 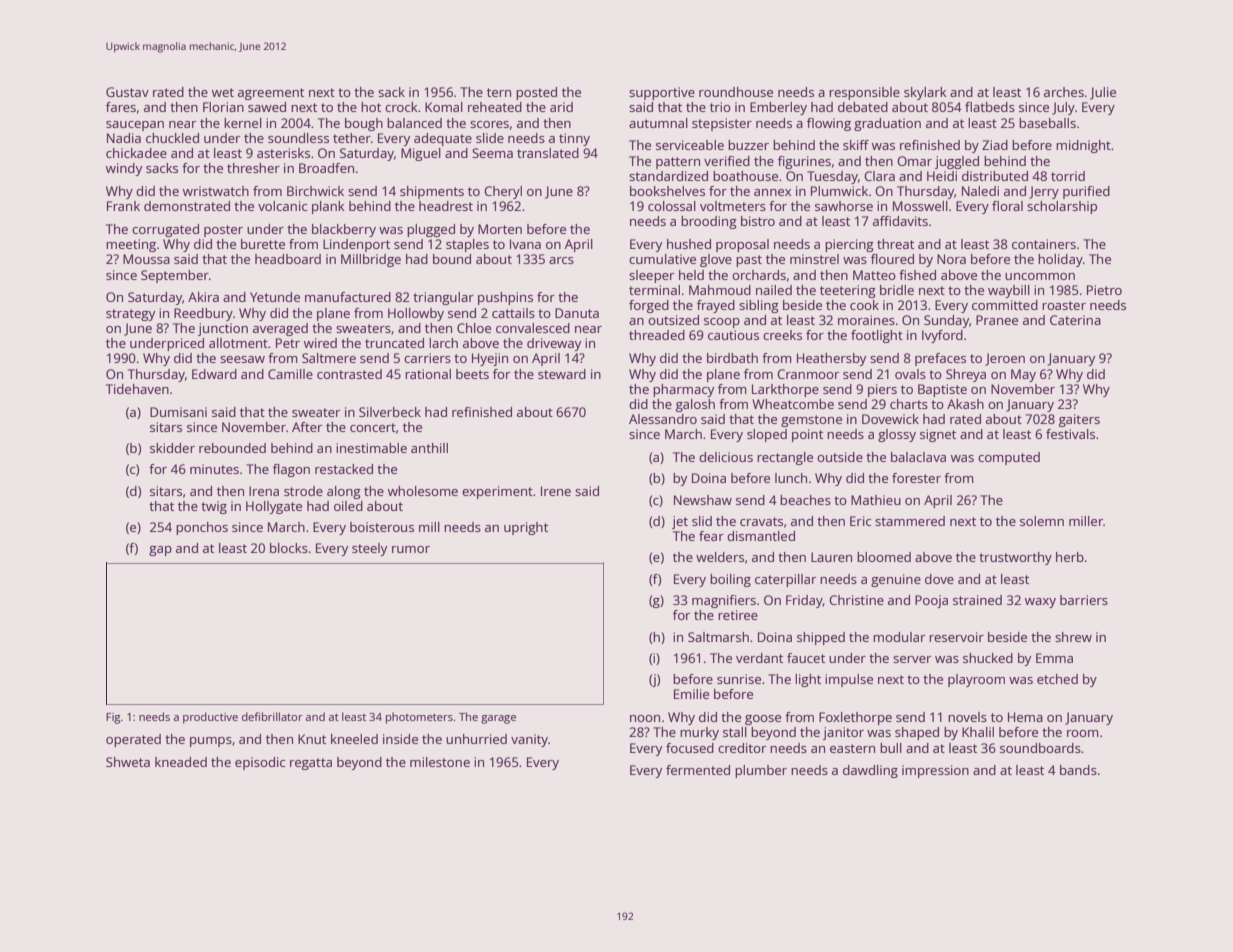 What do you see at coordinates (130, 315) in the page?
I see `strategy` at bounding box center [130, 315].
